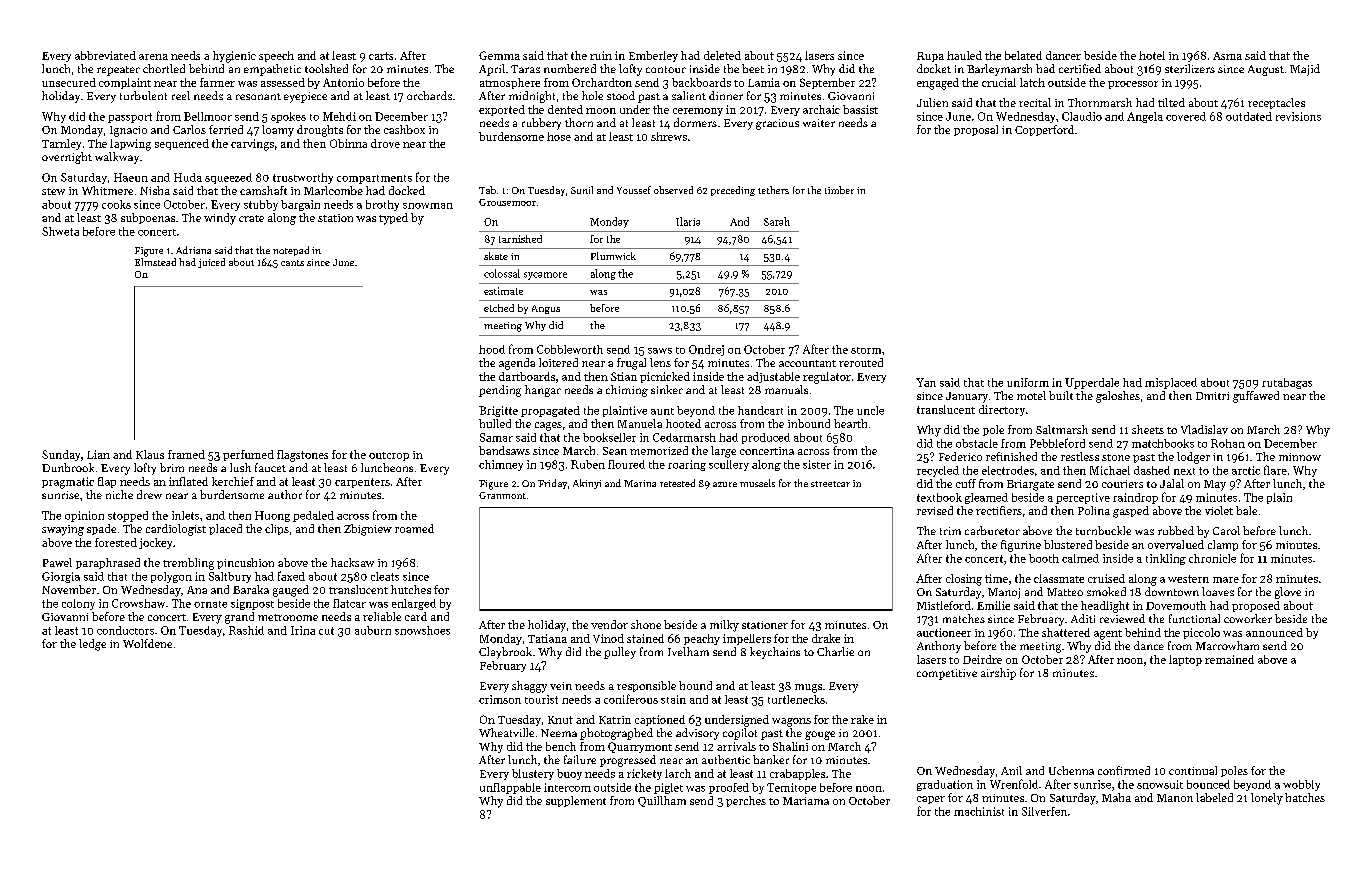  What do you see at coordinates (601, 55) in the screenshot?
I see `ruin` at bounding box center [601, 55].
